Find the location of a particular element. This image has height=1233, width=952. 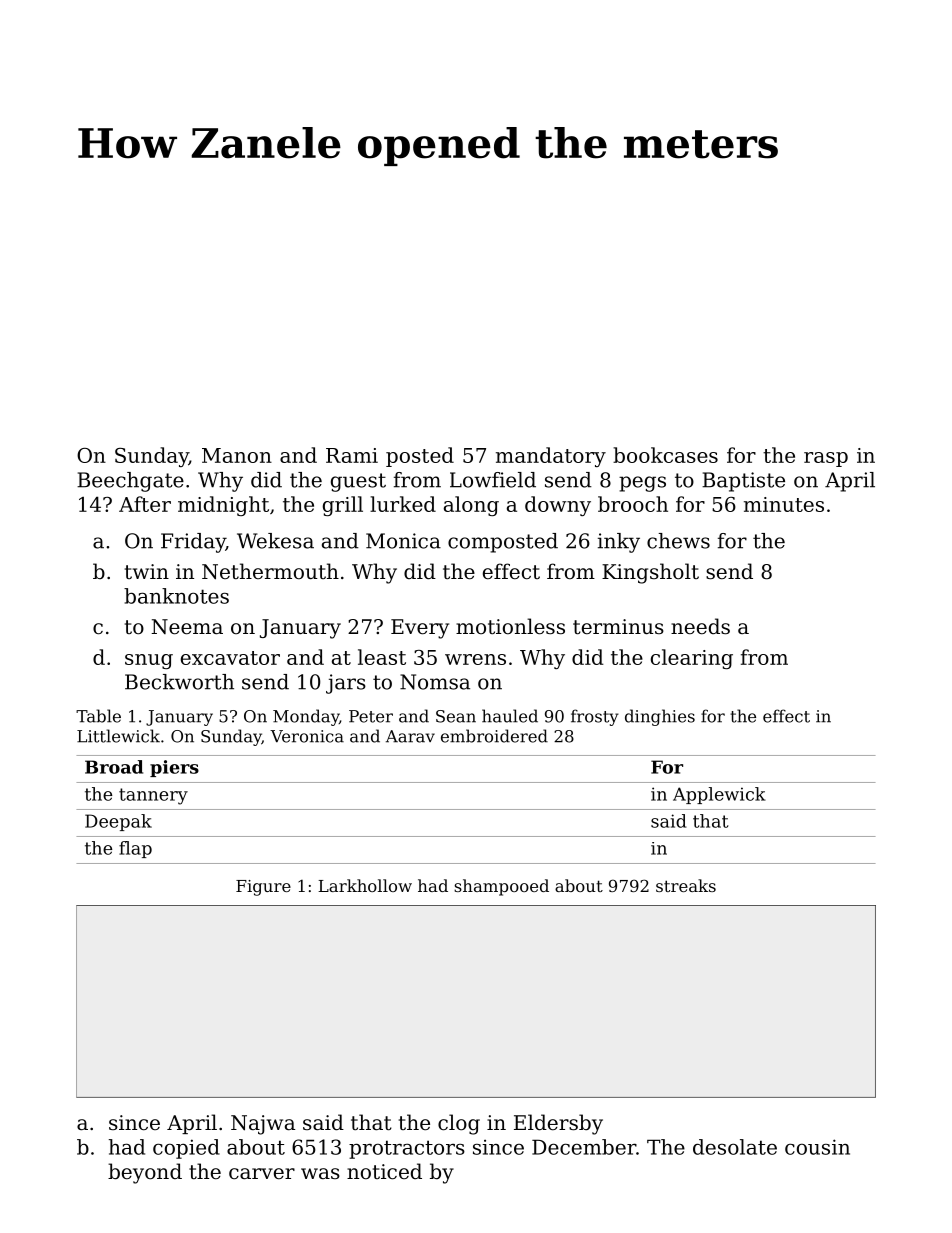

bookcases is located at coordinates (665, 455).
